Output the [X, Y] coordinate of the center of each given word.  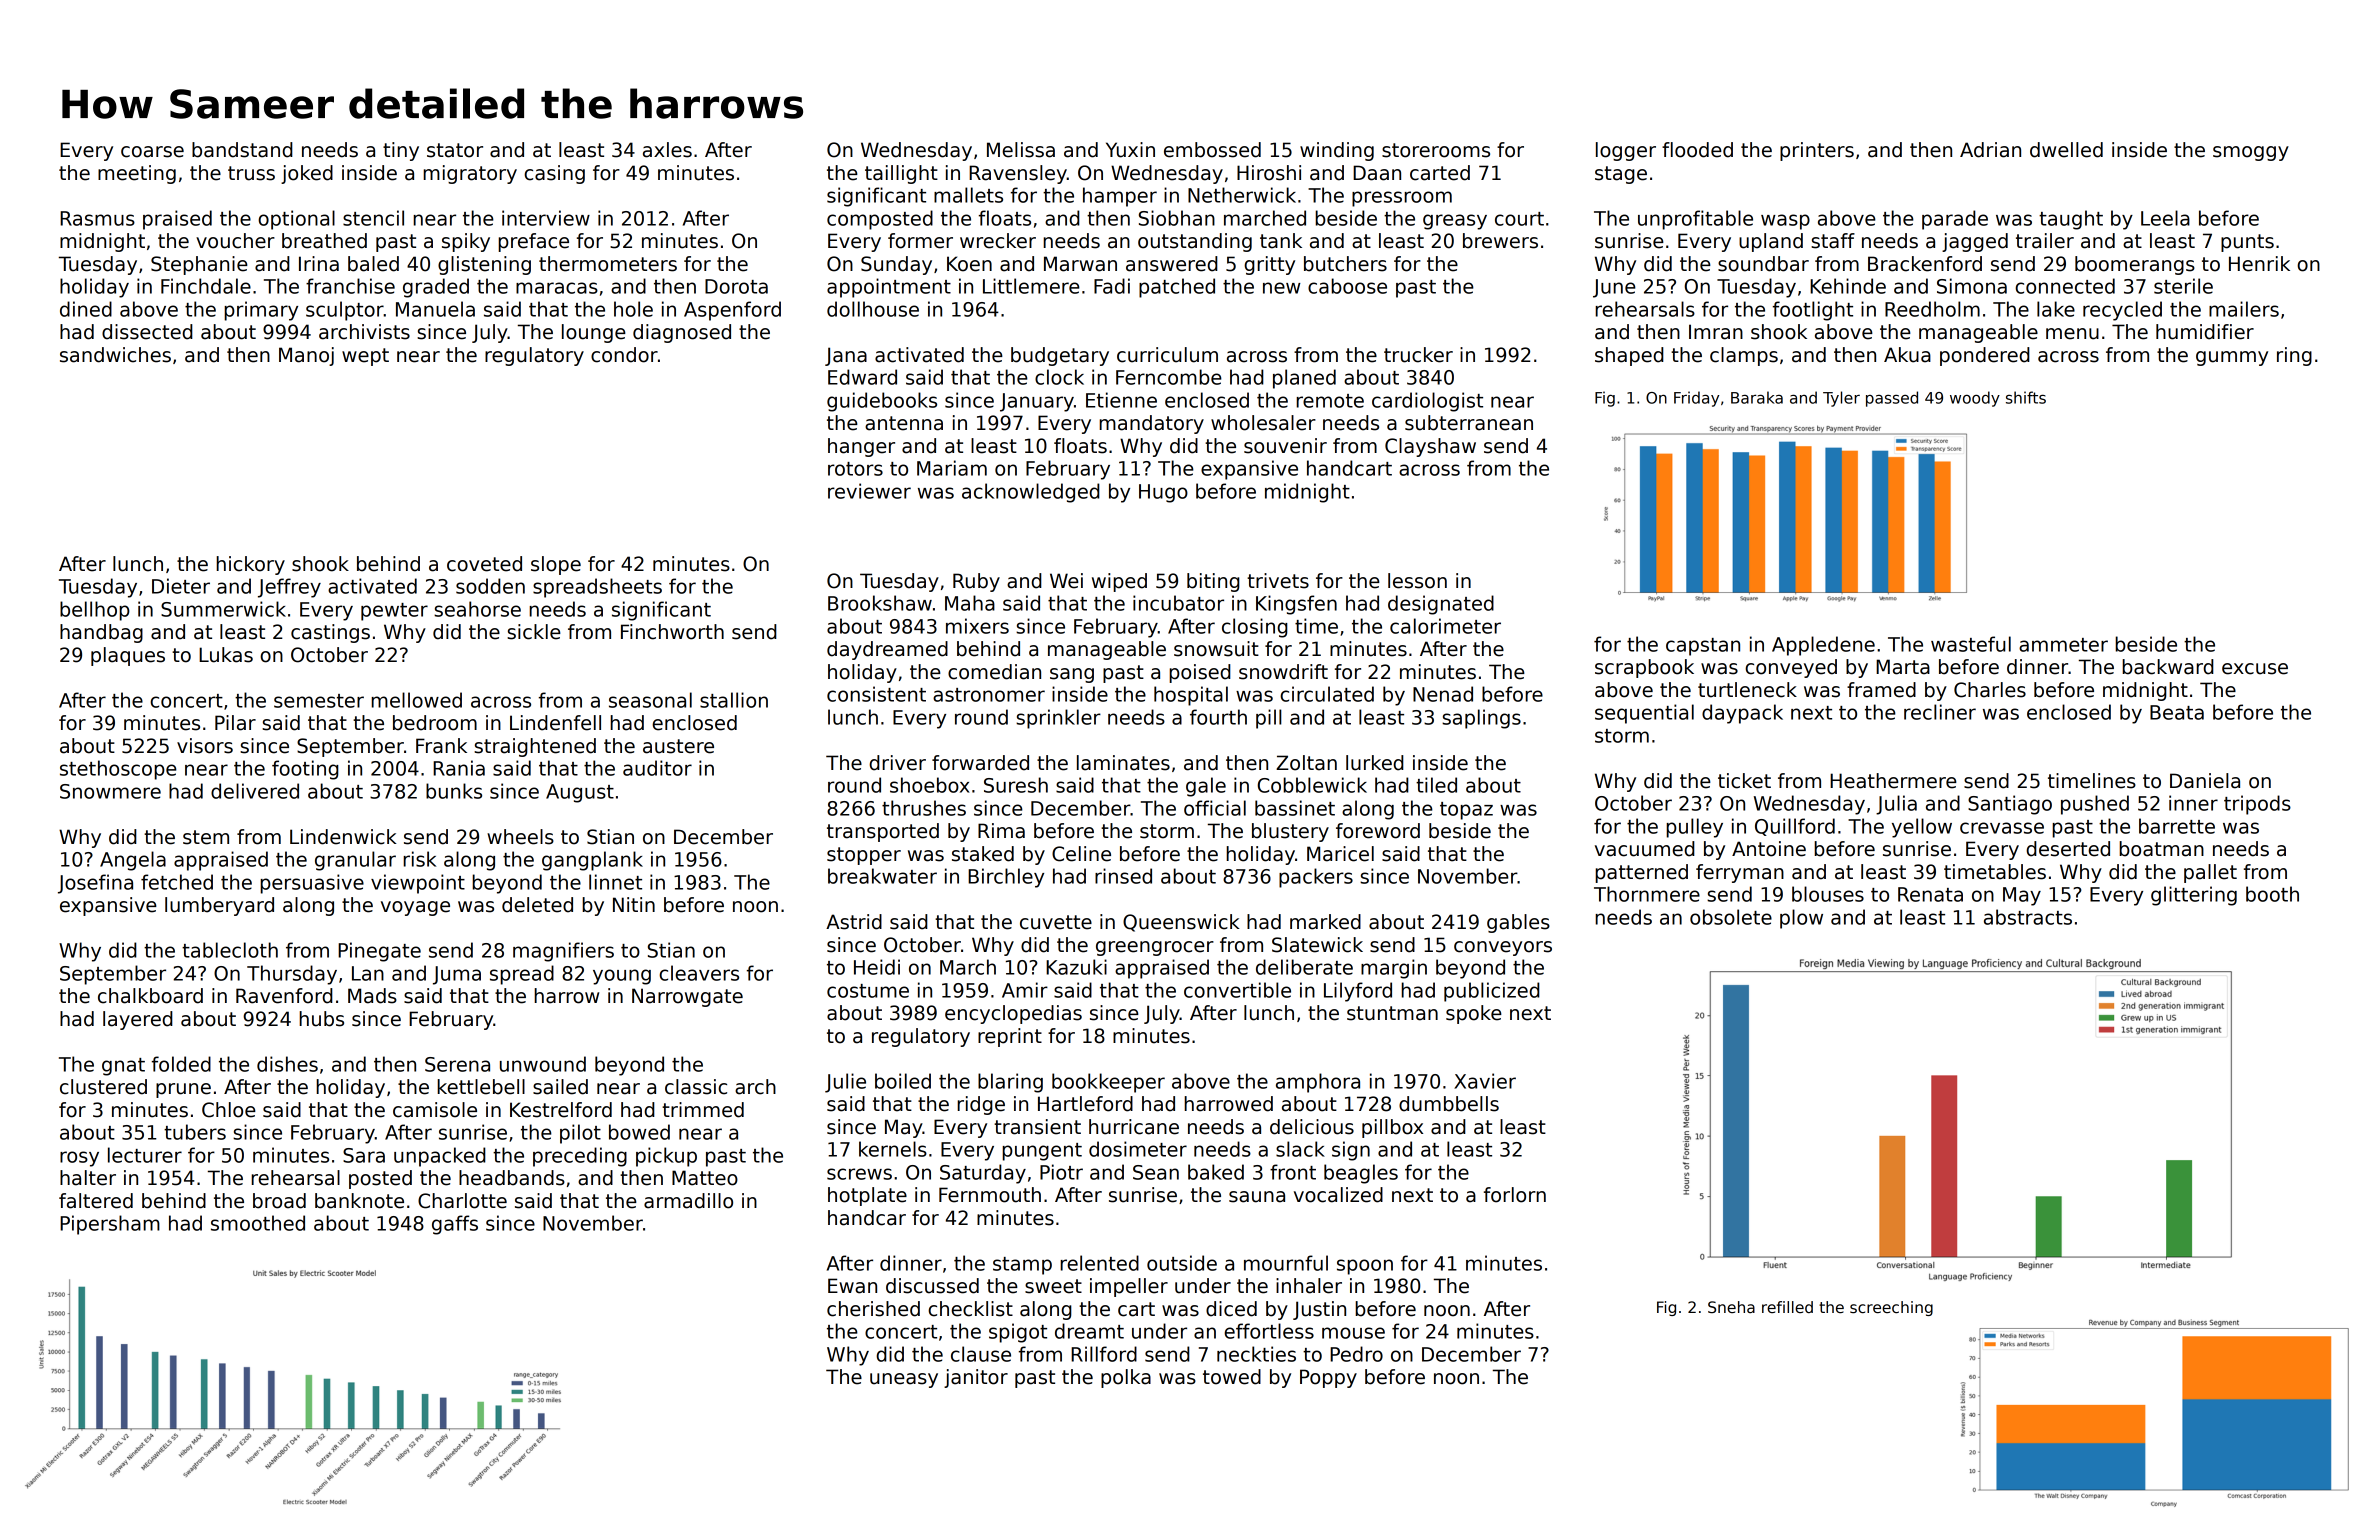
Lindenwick [343, 837]
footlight [1813, 311]
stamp [1022, 1266]
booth [2272, 894]
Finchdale [206, 286]
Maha [970, 603]
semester [319, 701]
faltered [96, 1201]
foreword [1378, 831]
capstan [1703, 647]
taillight [901, 174]
